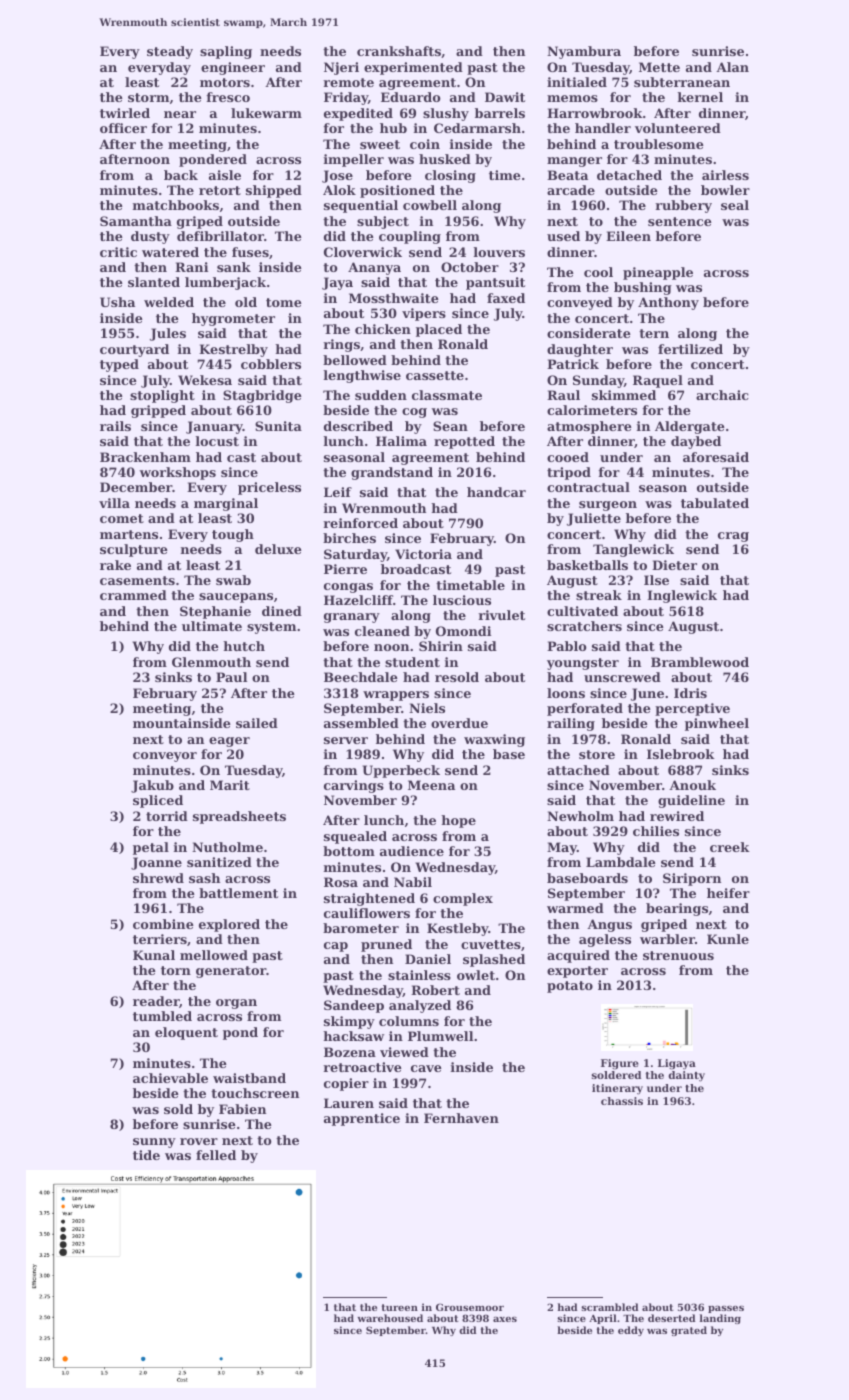  What do you see at coordinates (355, 360) in the screenshot?
I see `bellowed` at bounding box center [355, 360].
